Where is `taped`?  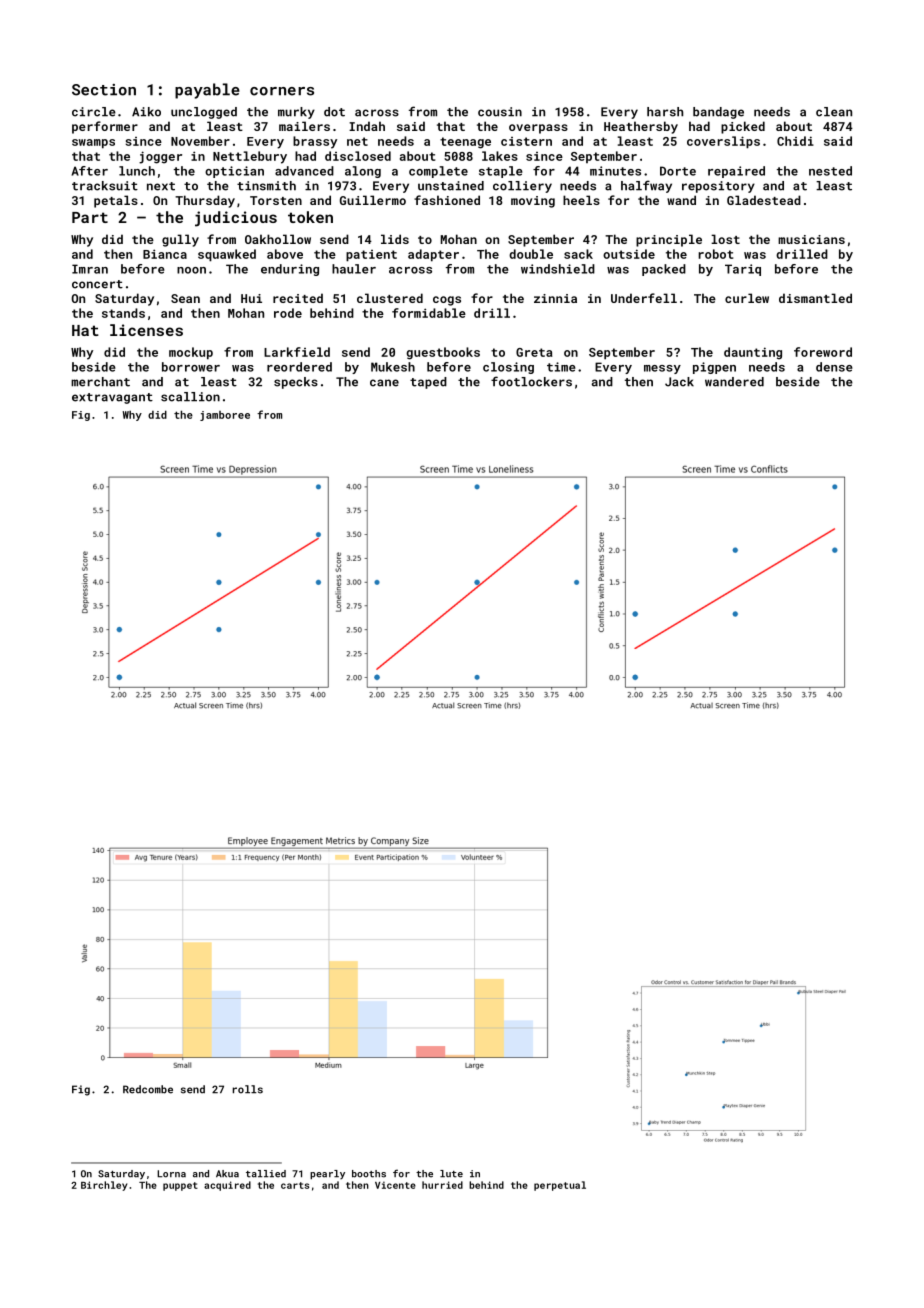 taped is located at coordinates (428, 383).
